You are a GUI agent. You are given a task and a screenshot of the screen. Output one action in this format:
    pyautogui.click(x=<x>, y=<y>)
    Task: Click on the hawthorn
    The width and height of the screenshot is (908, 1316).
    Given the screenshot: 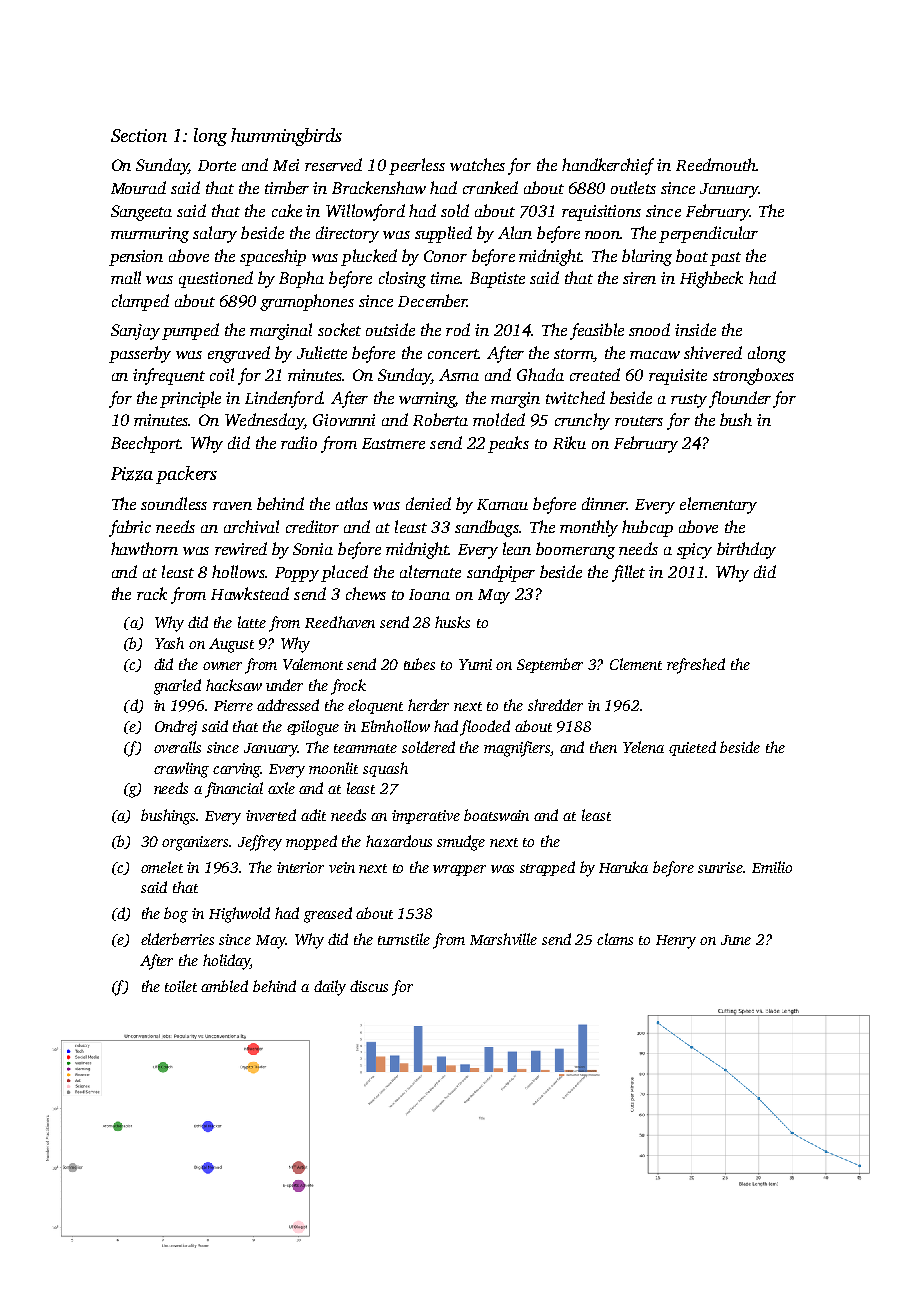 What is the action you would take?
    pyautogui.click(x=144, y=548)
